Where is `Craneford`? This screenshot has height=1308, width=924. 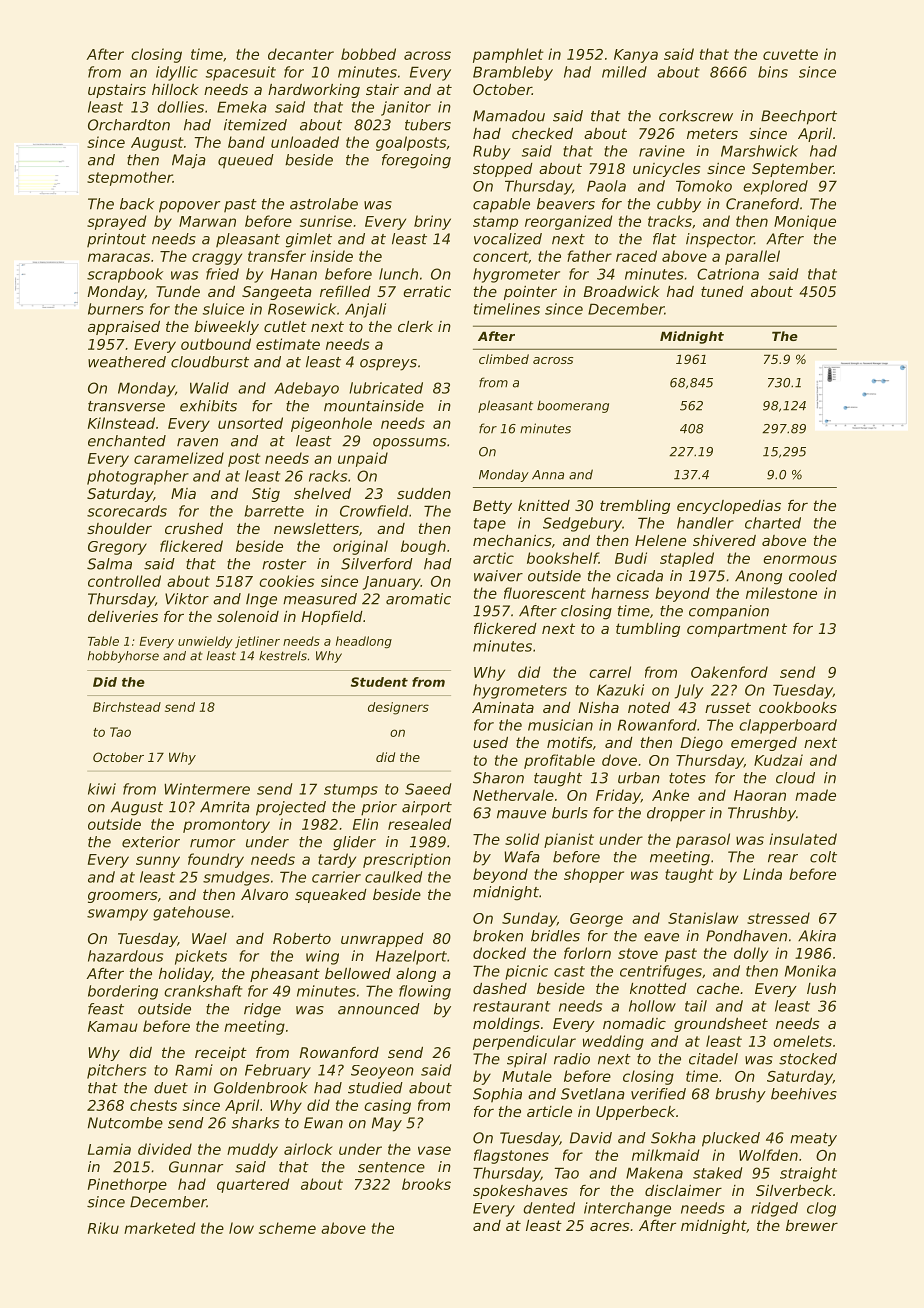
Craneford is located at coordinates (762, 204).
